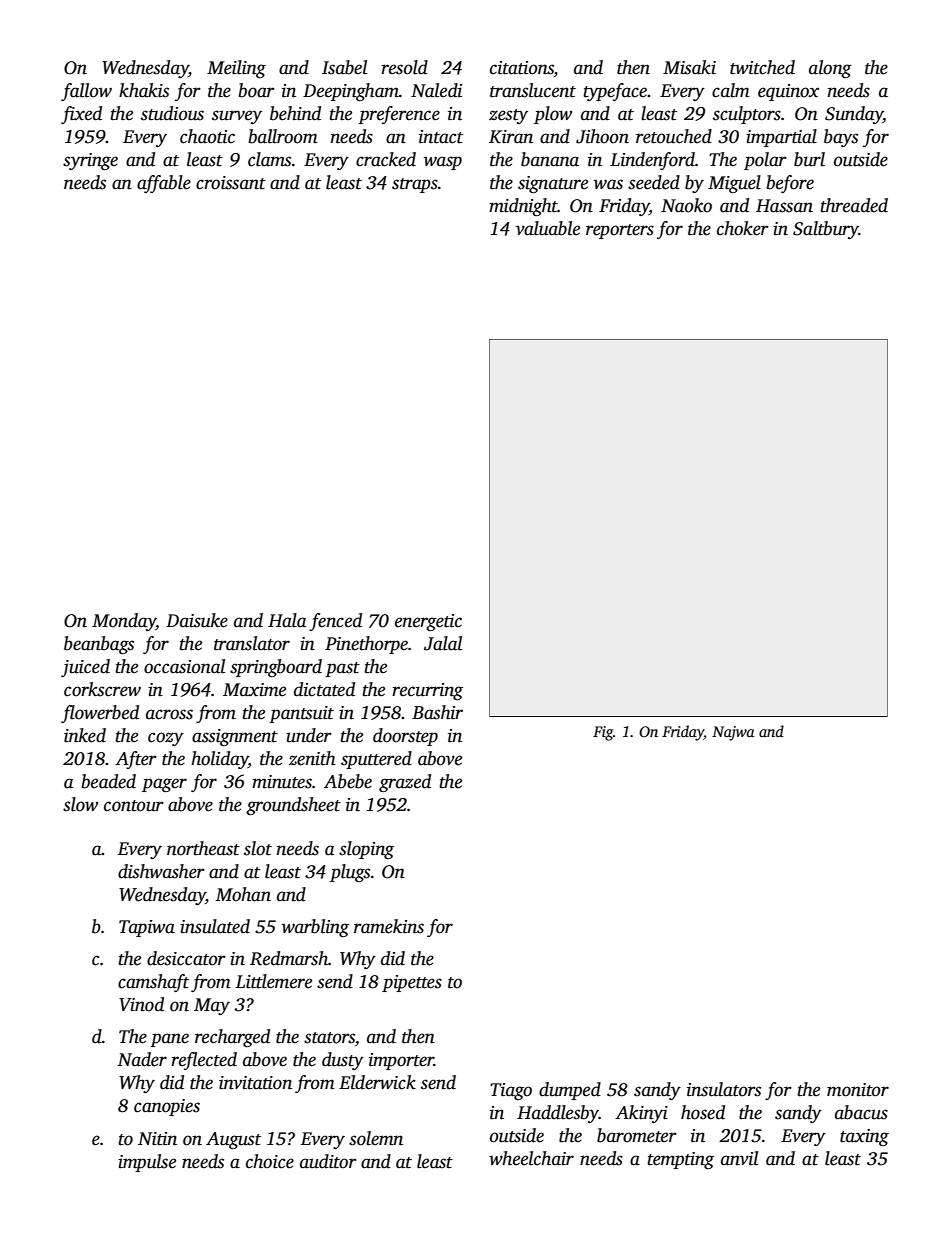 This screenshot has width=952, height=1233. What do you see at coordinates (157, 1139) in the screenshot?
I see `Nitin` at bounding box center [157, 1139].
